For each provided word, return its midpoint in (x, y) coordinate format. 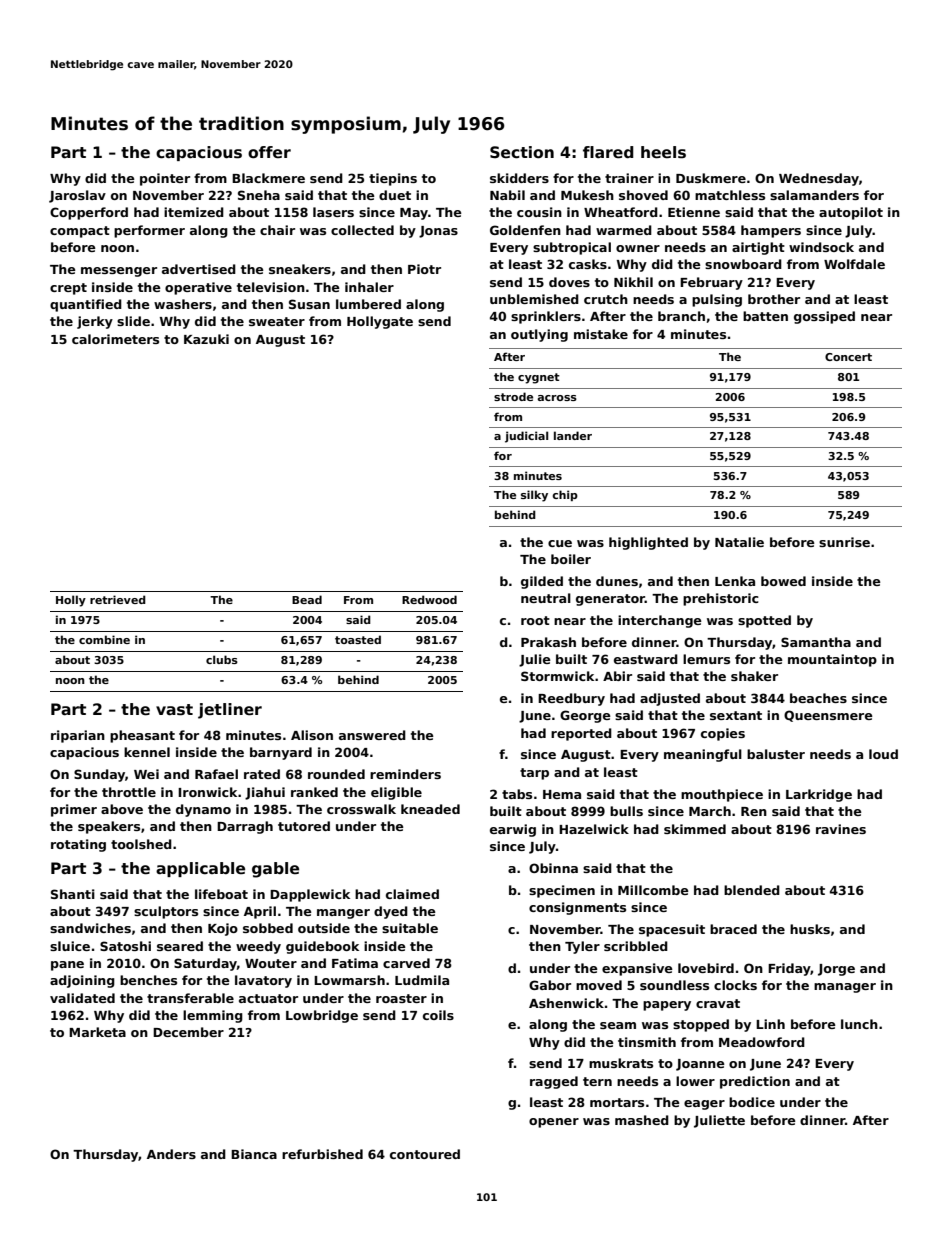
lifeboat (221, 894)
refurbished (322, 1154)
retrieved (118, 599)
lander (573, 435)
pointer (165, 179)
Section (522, 152)
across (557, 398)
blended (752, 890)
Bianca (254, 1154)
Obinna (553, 868)
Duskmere (711, 178)
